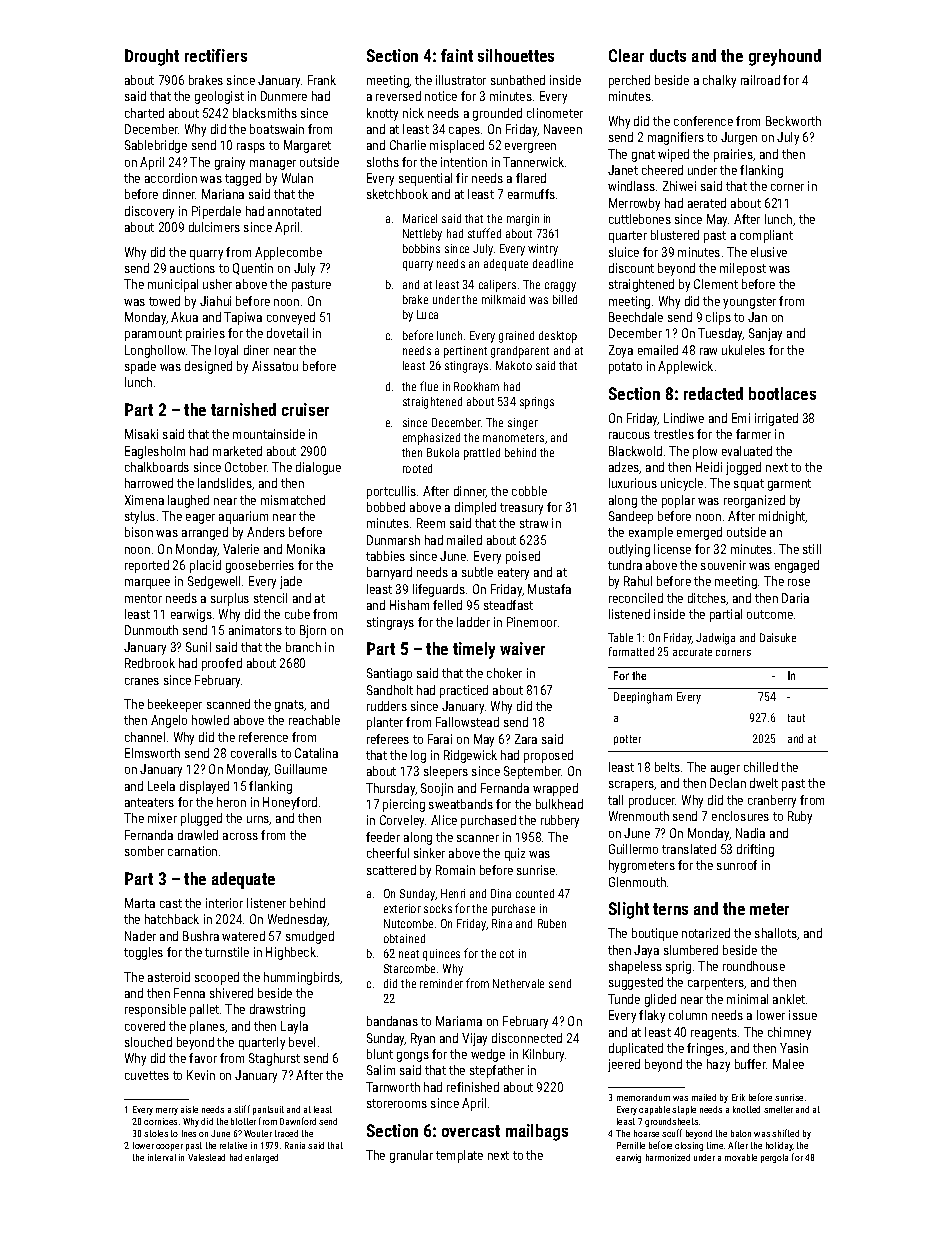 The height and width of the screenshot is (1233, 952). Describe the element at coordinates (459, 1156) in the screenshot. I see `template` at that location.
